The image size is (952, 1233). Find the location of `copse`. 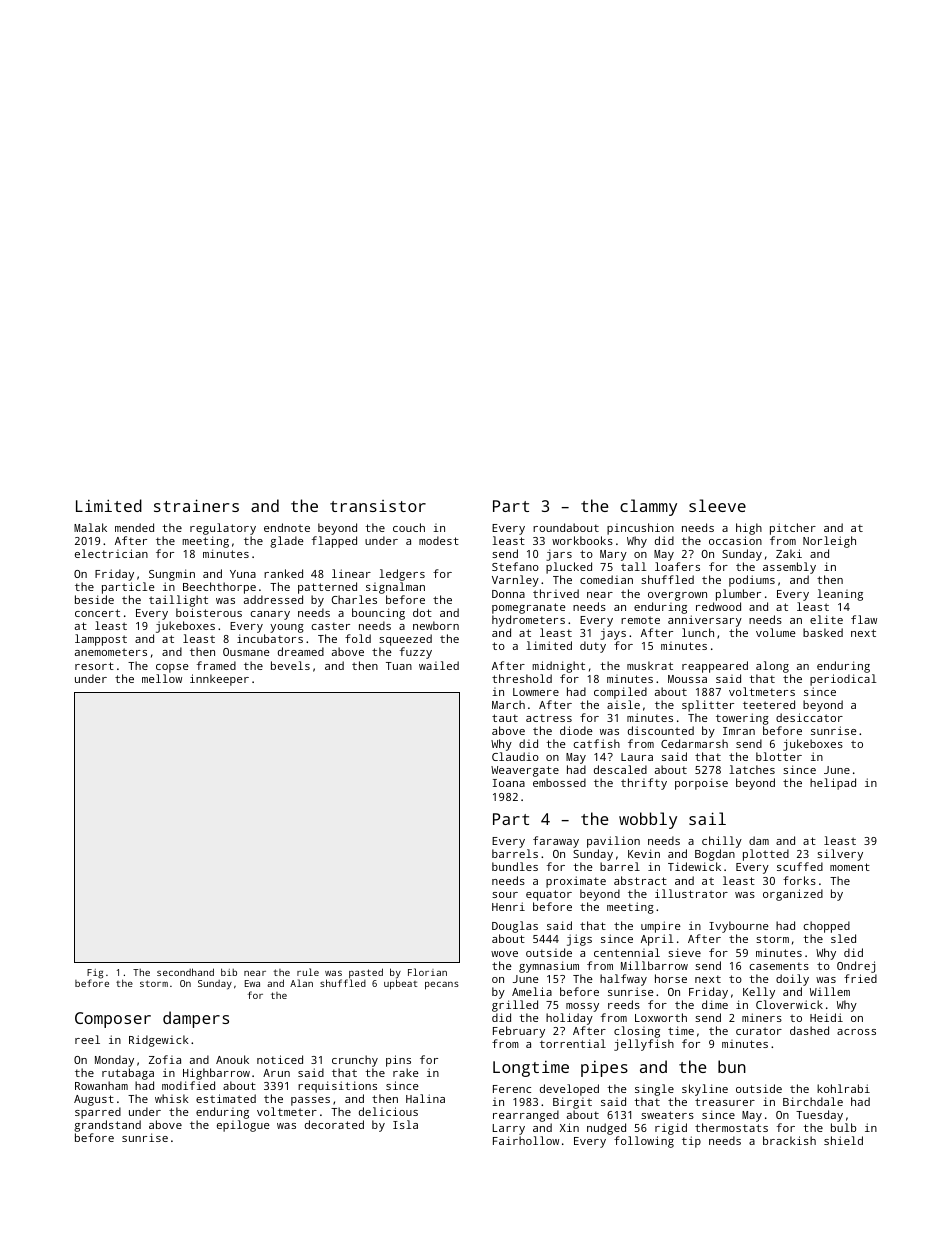

copse is located at coordinates (172, 668).
